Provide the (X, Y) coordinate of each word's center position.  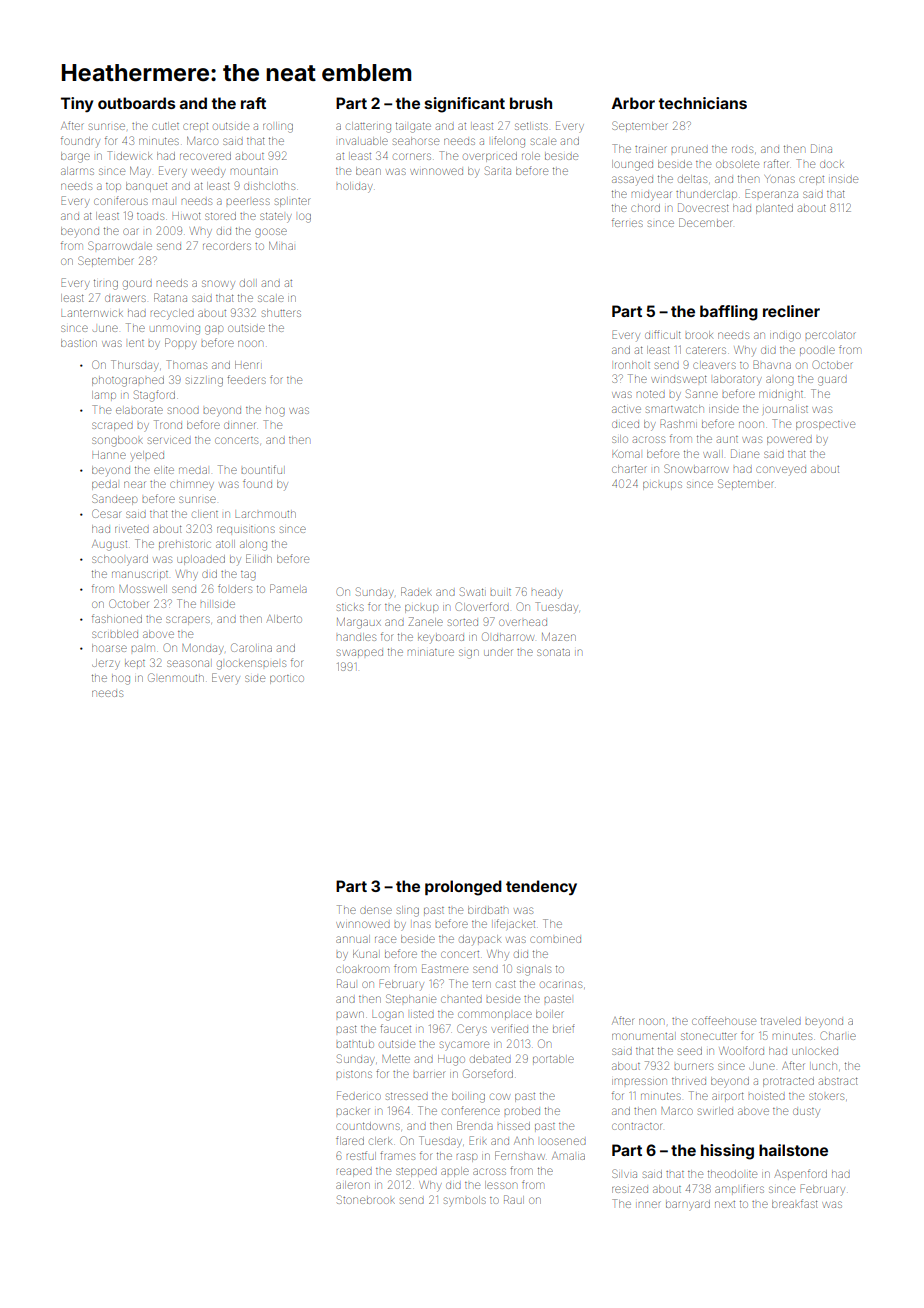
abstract (838, 1081)
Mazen (559, 637)
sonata (553, 652)
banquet (146, 187)
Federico (359, 1095)
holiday (354, 187)
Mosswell (143, 589)
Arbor (633, 103)
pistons (354, 1074)
